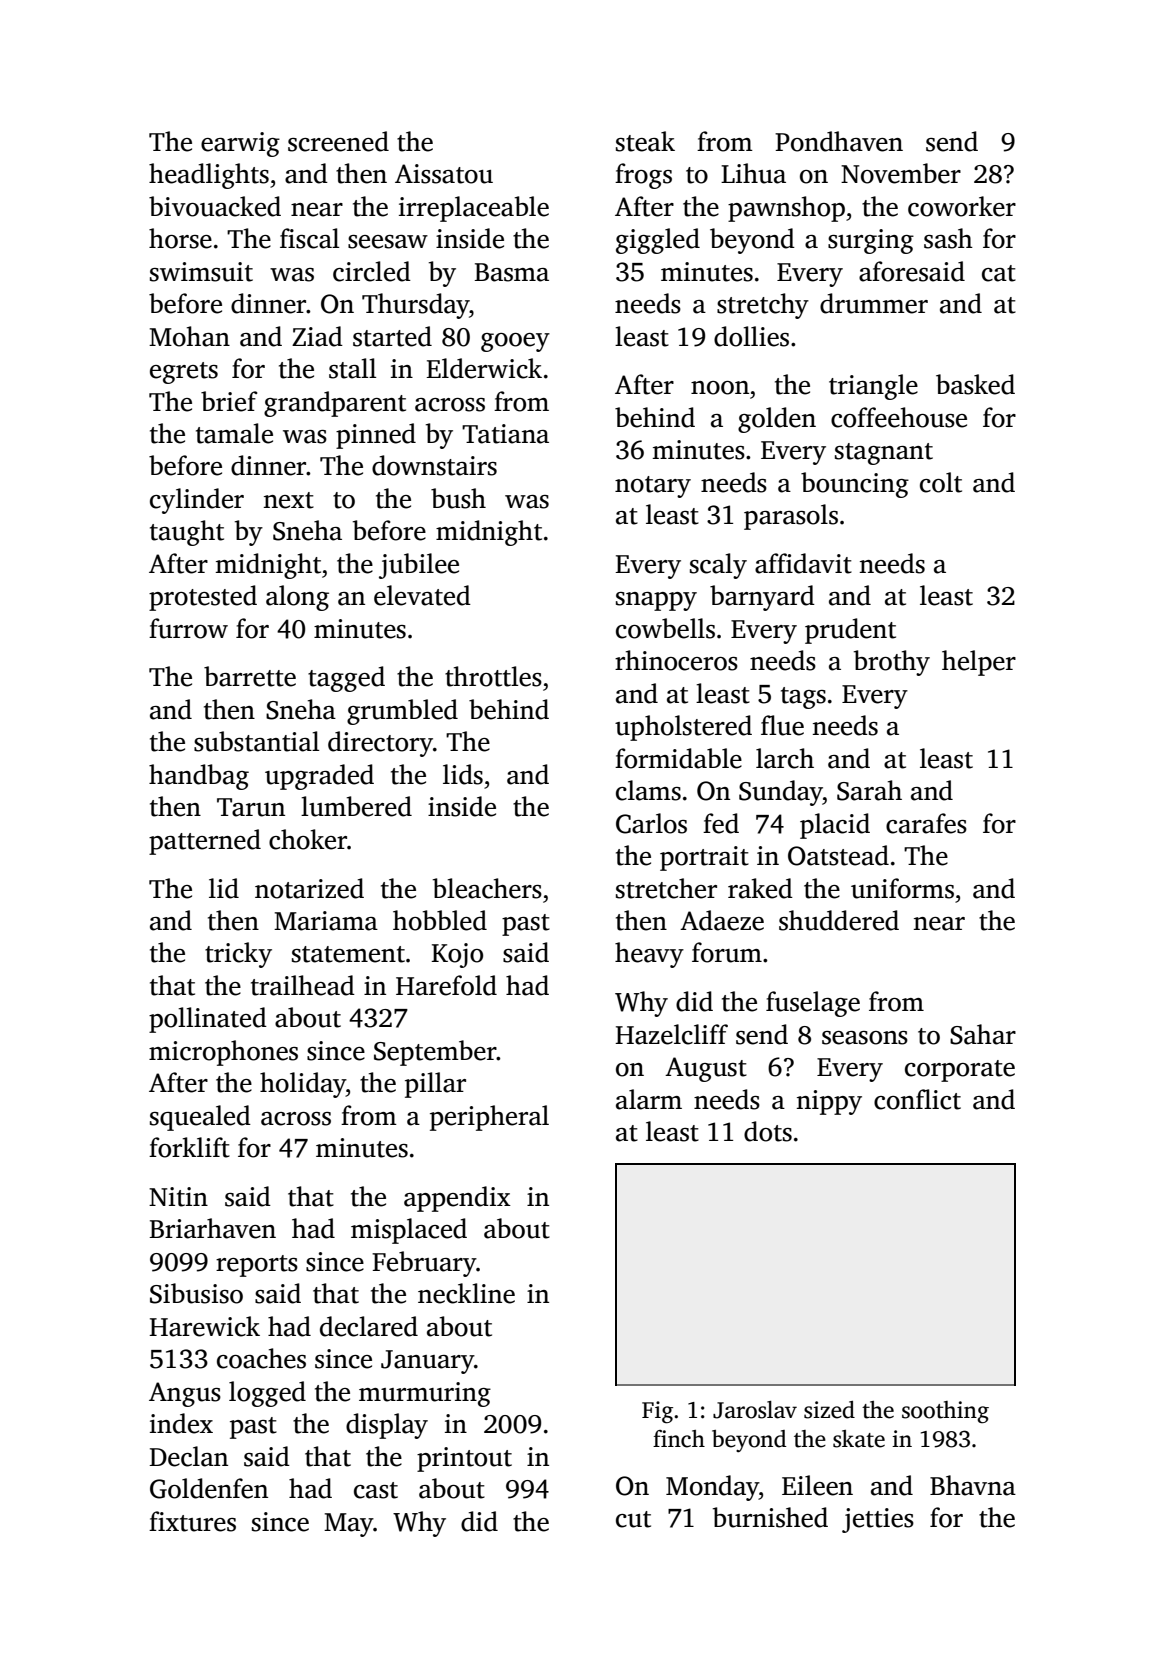 The image size is (1165, 1654). Describe the element at coordinates (656, 601) in the screenshot. I see `snappy` at that location.
